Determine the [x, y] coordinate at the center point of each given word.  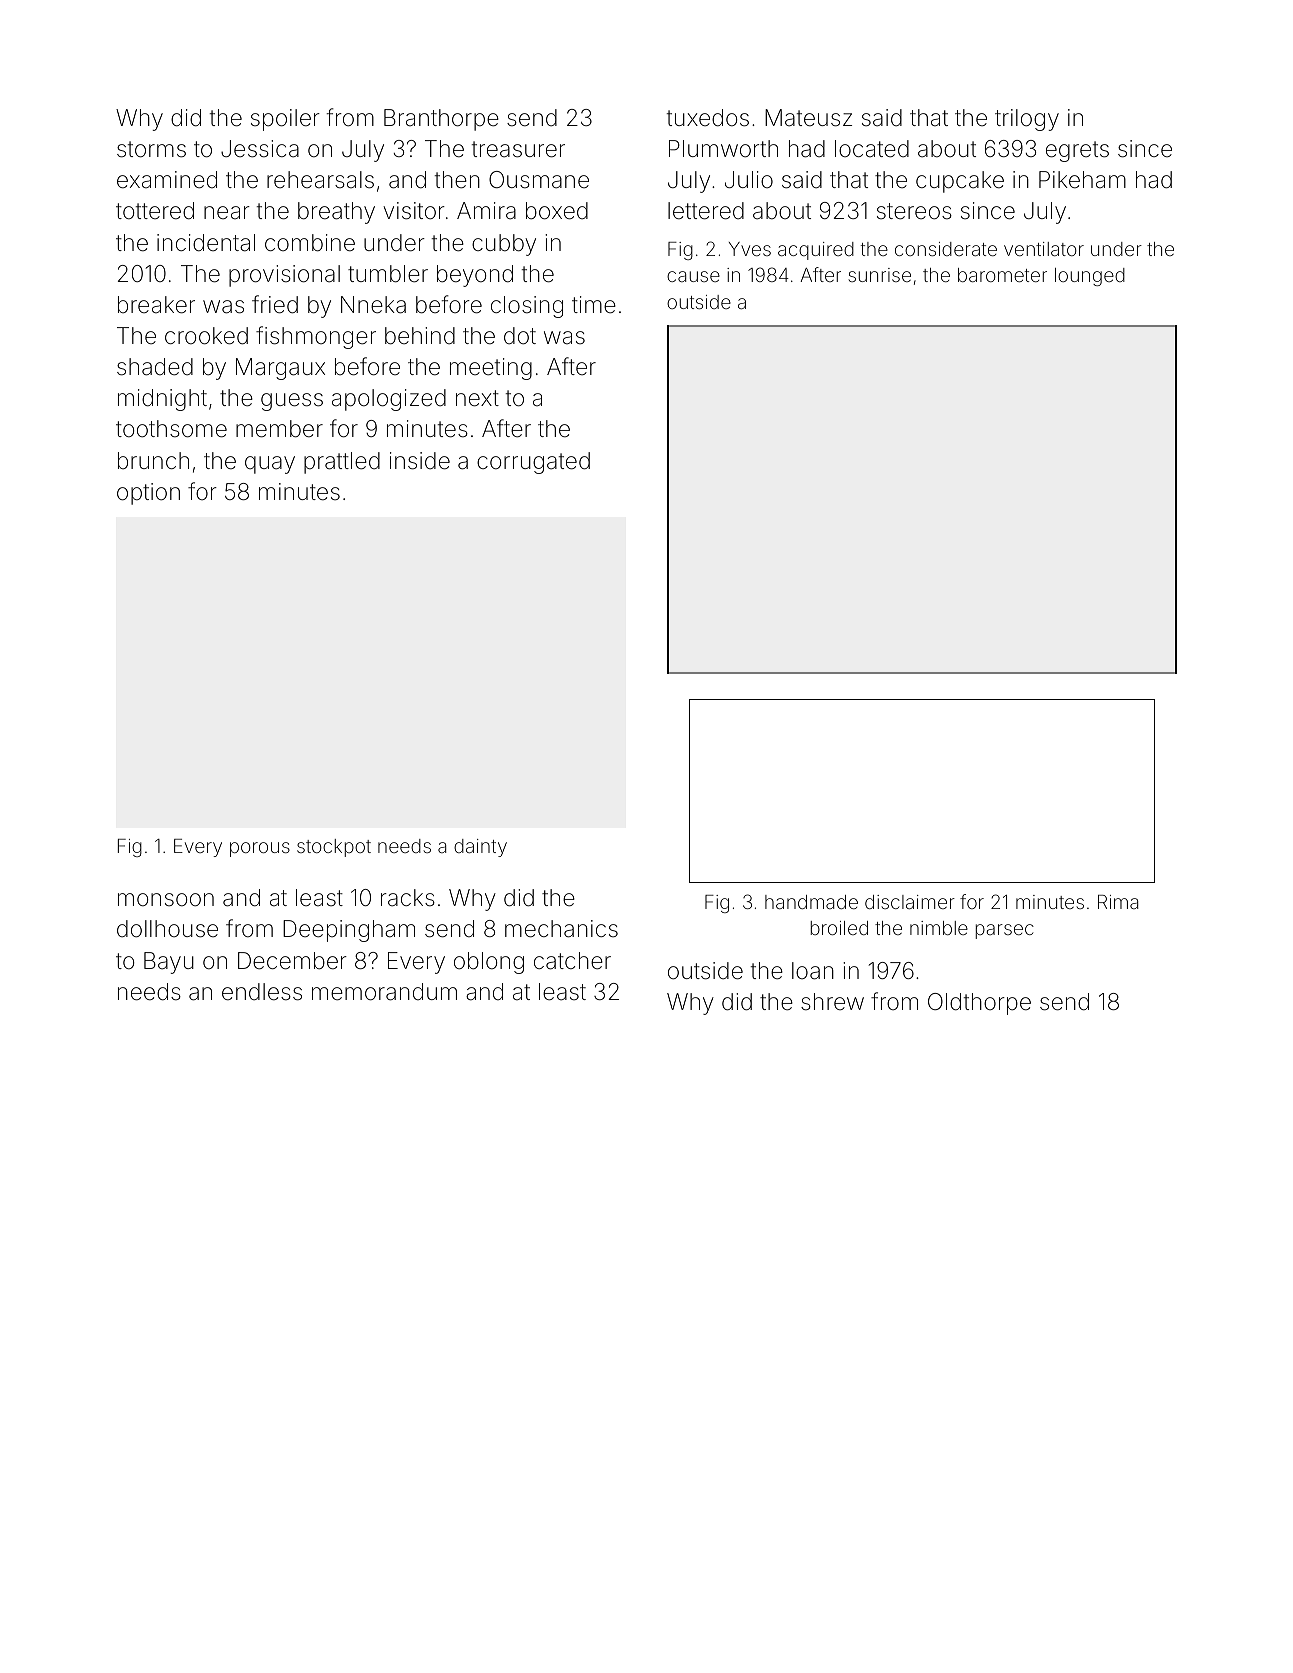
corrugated [533, 463]
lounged [1090, 277]
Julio [749, 179]
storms [151, 149]
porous [260, 849]
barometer [1002, 275]
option [148, 494]
